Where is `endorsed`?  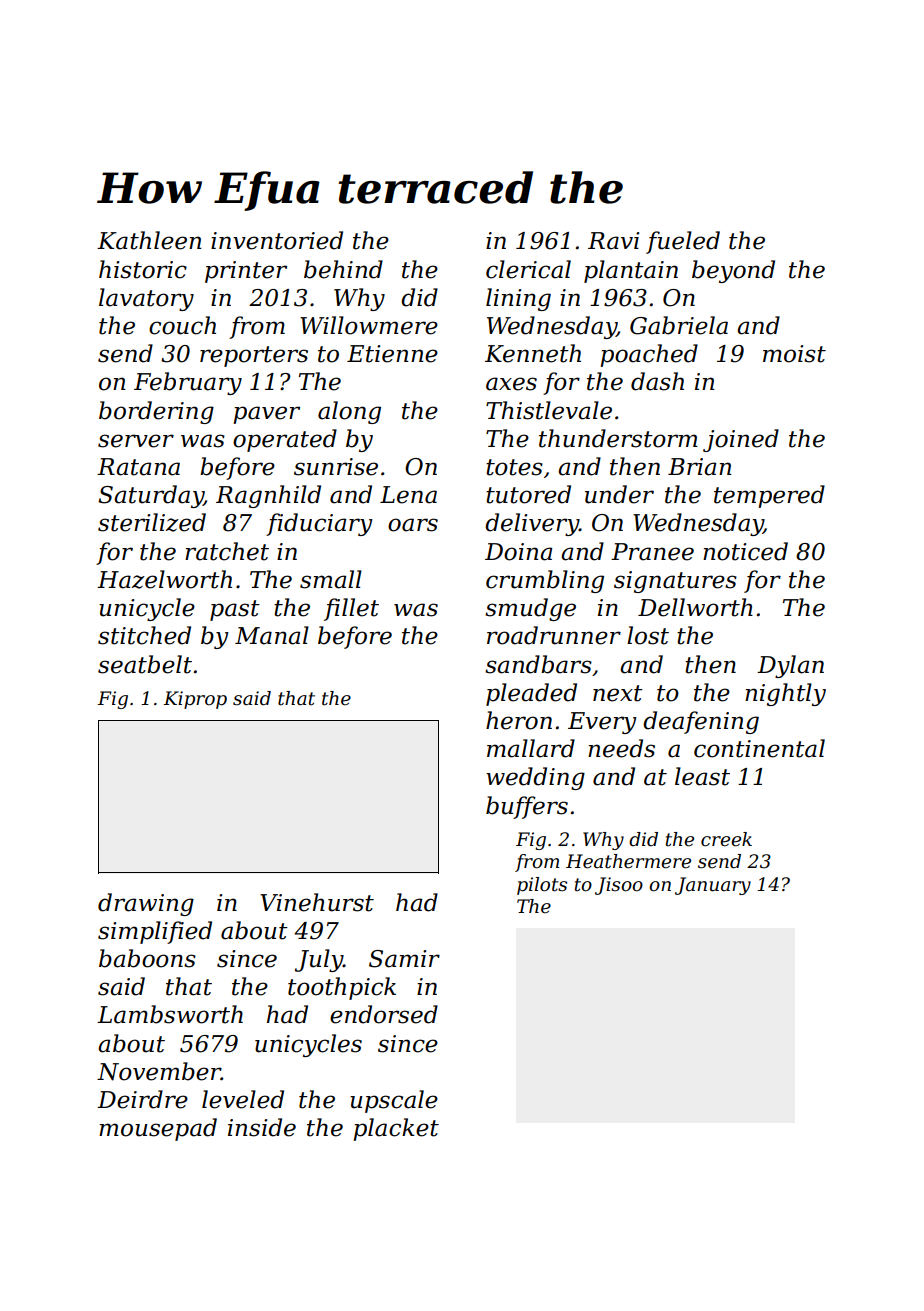
endorsed is located at coordinates (384, 1014).
